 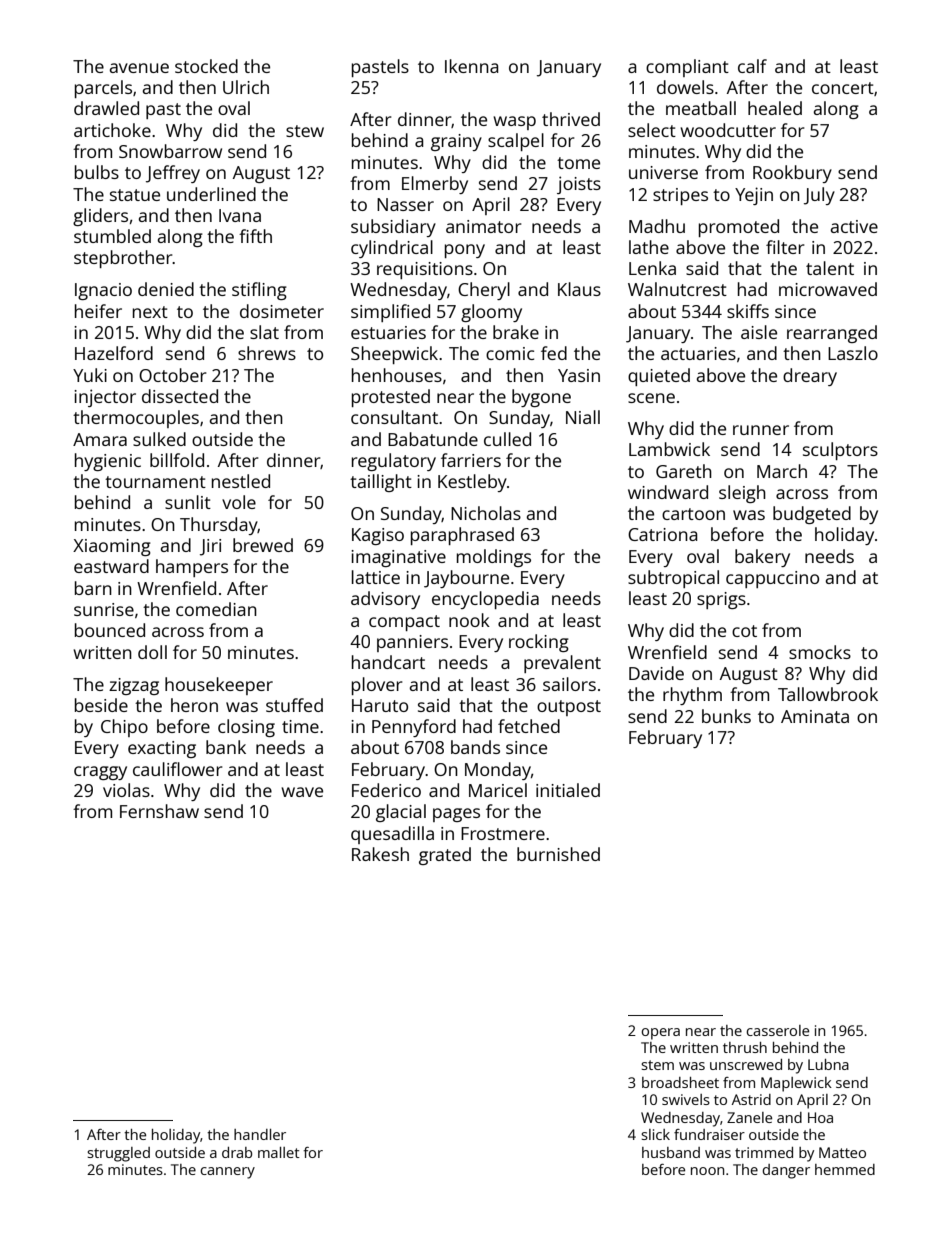 What do you see at coordinates (466, 579) in the screenshot?
I see `Jaybourne` at bounding box center [466, 579].
